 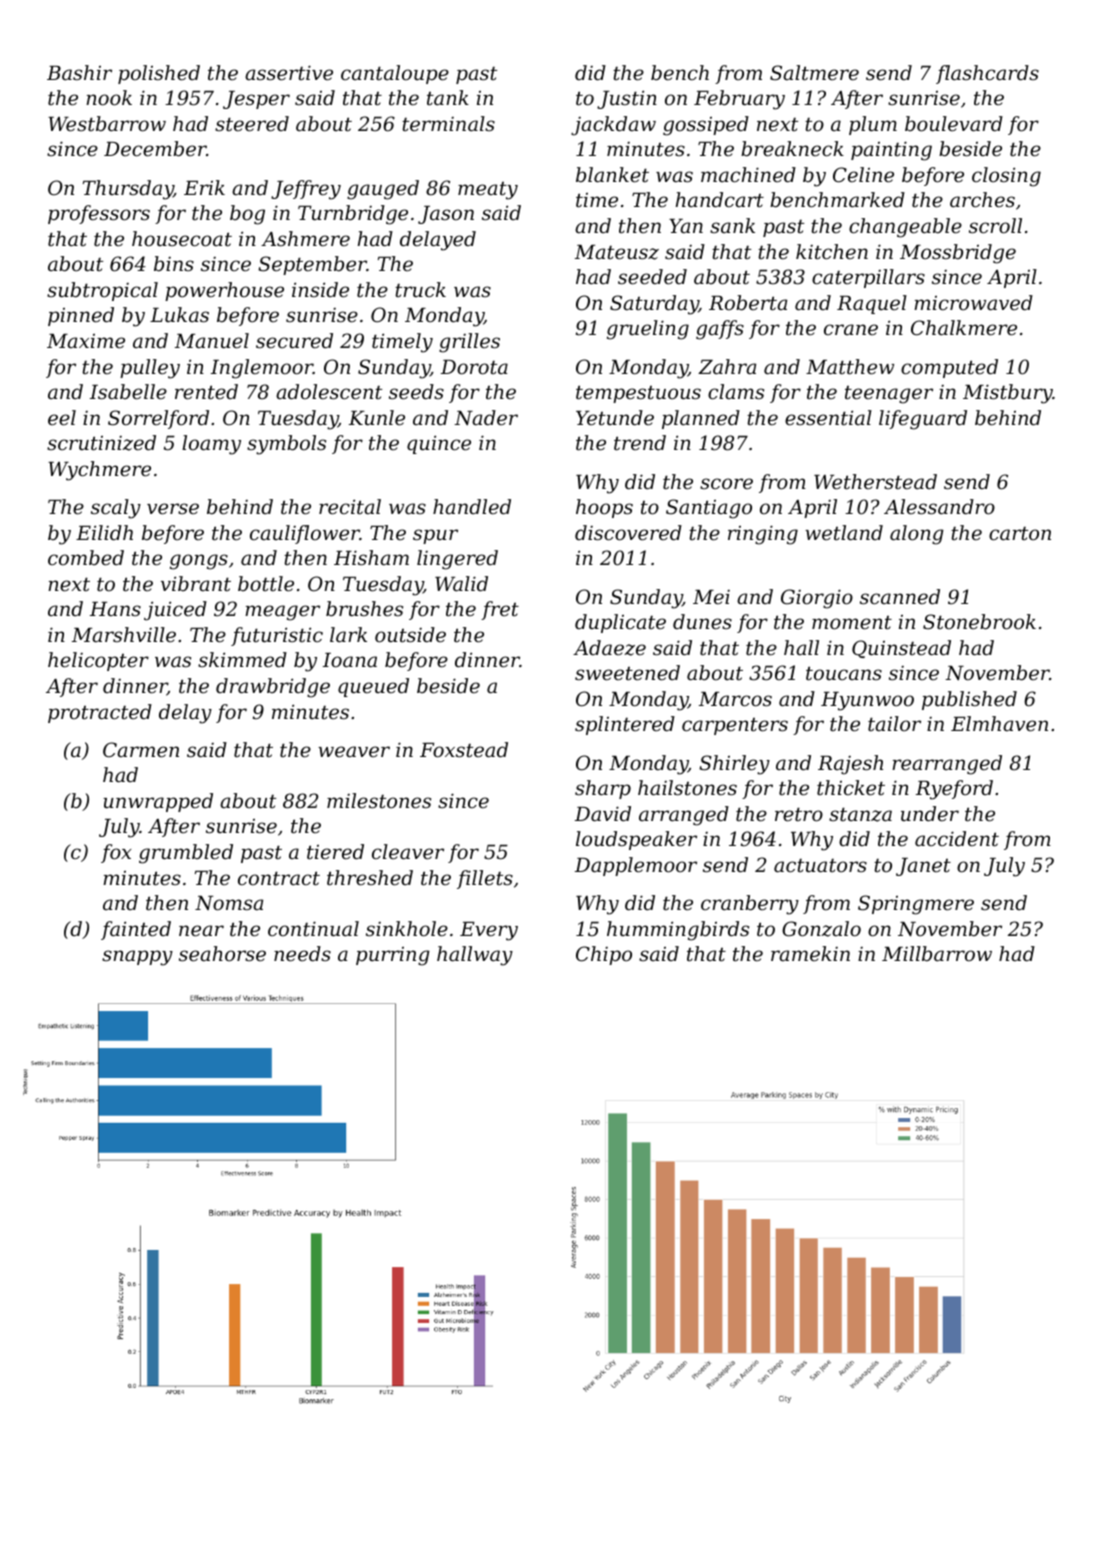 What do you see at coordinates (727, 367) in the screenshot?
I see `Zahra` at bounding box center [727, 367].
